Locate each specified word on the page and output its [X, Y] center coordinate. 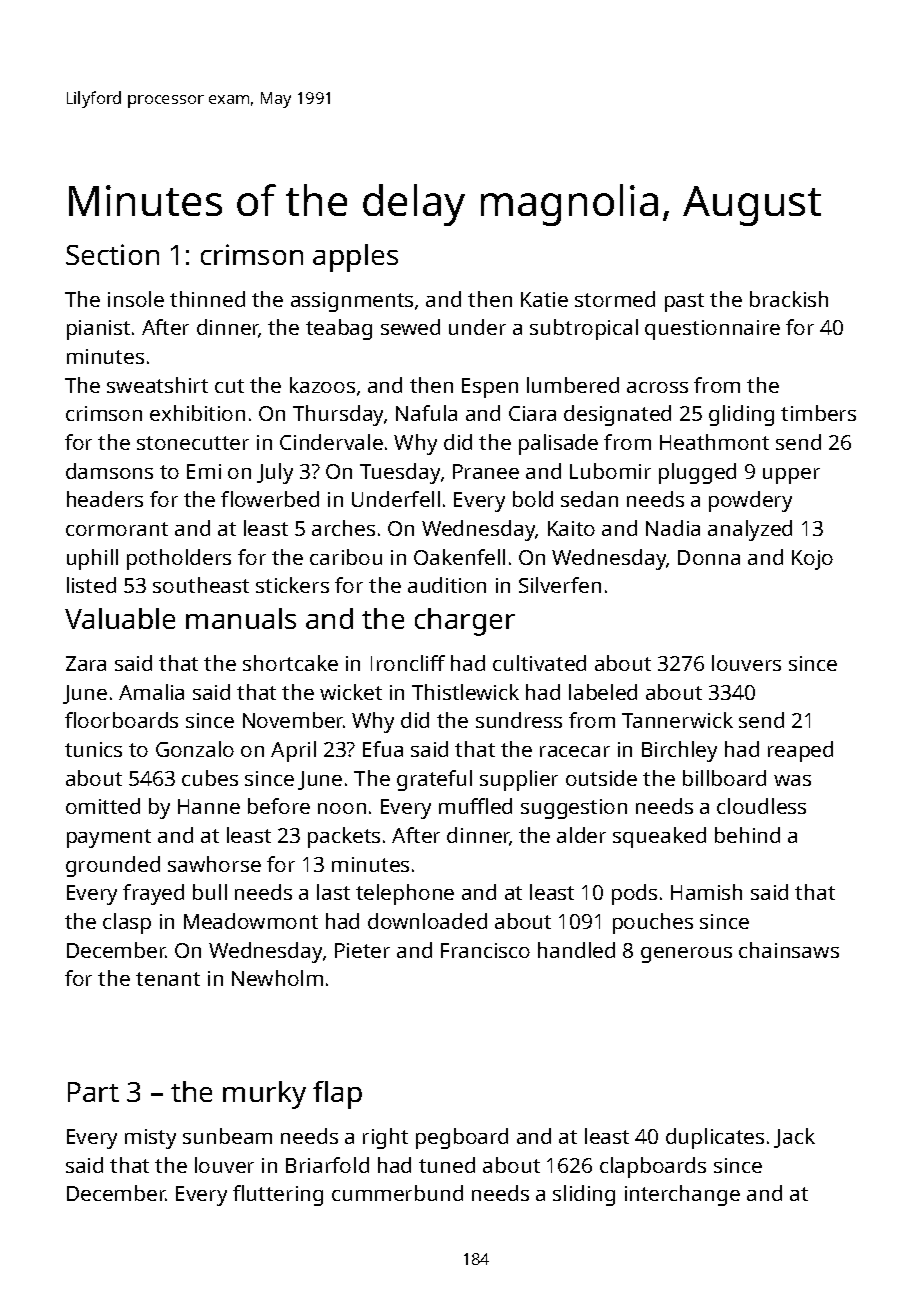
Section [112, 254]
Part [93, 1092]
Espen [490, 388]
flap [337, 1095]
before [279, 806]
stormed [615, 299]
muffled [475, 806]
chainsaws [789, 950]
